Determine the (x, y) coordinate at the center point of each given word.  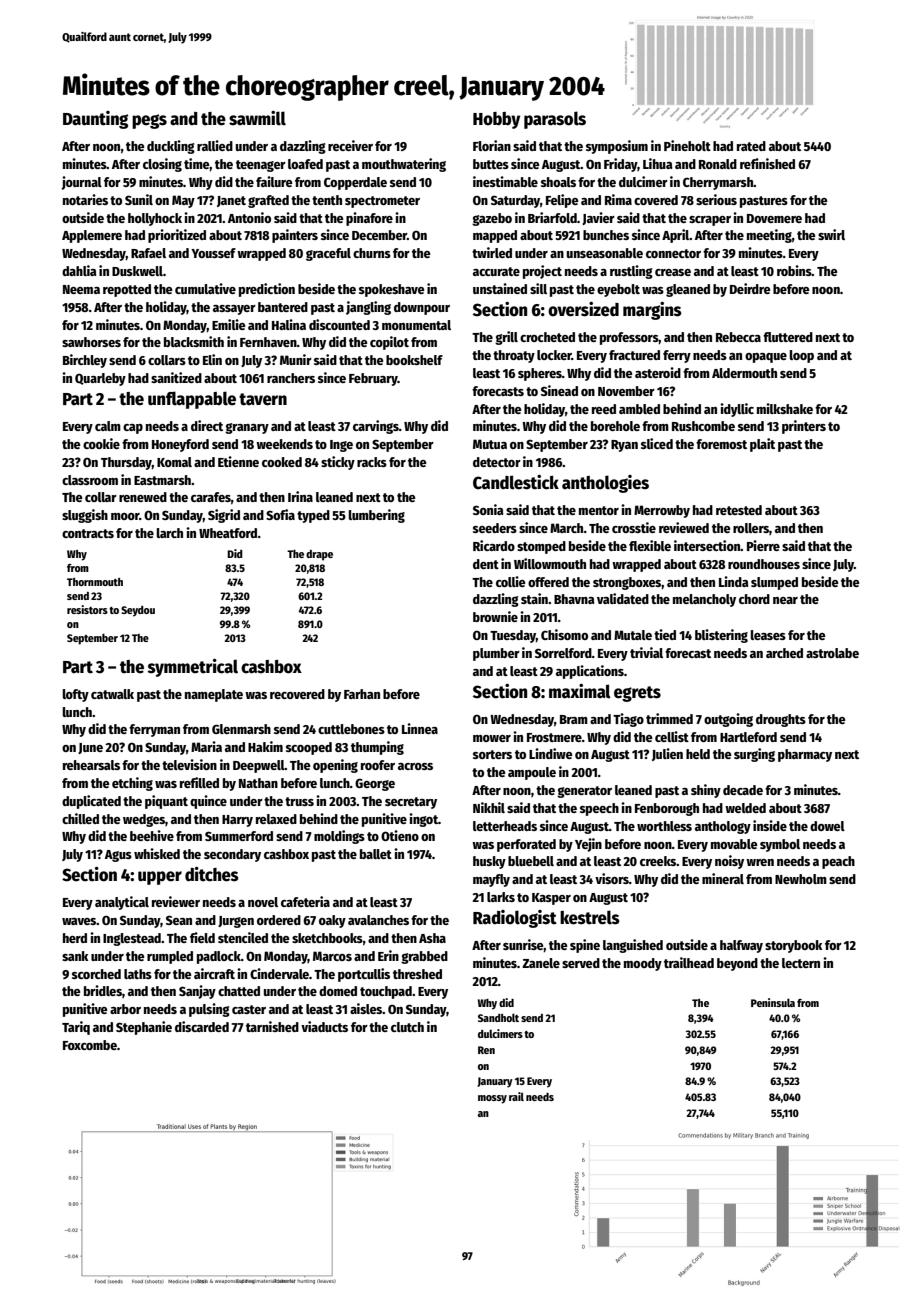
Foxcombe (90, 1045)
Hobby (496, 120)
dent (486, 564)
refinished (767, 163)
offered (548, 582)
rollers (751, 528)
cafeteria (305, 901)
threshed (417, 974)
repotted (127, 290)
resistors (87, 609)
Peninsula (773, 1002)
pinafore (369, 219)
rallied (215, 145)
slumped (774, 583)
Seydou (138, 611)
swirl (831, 234)
